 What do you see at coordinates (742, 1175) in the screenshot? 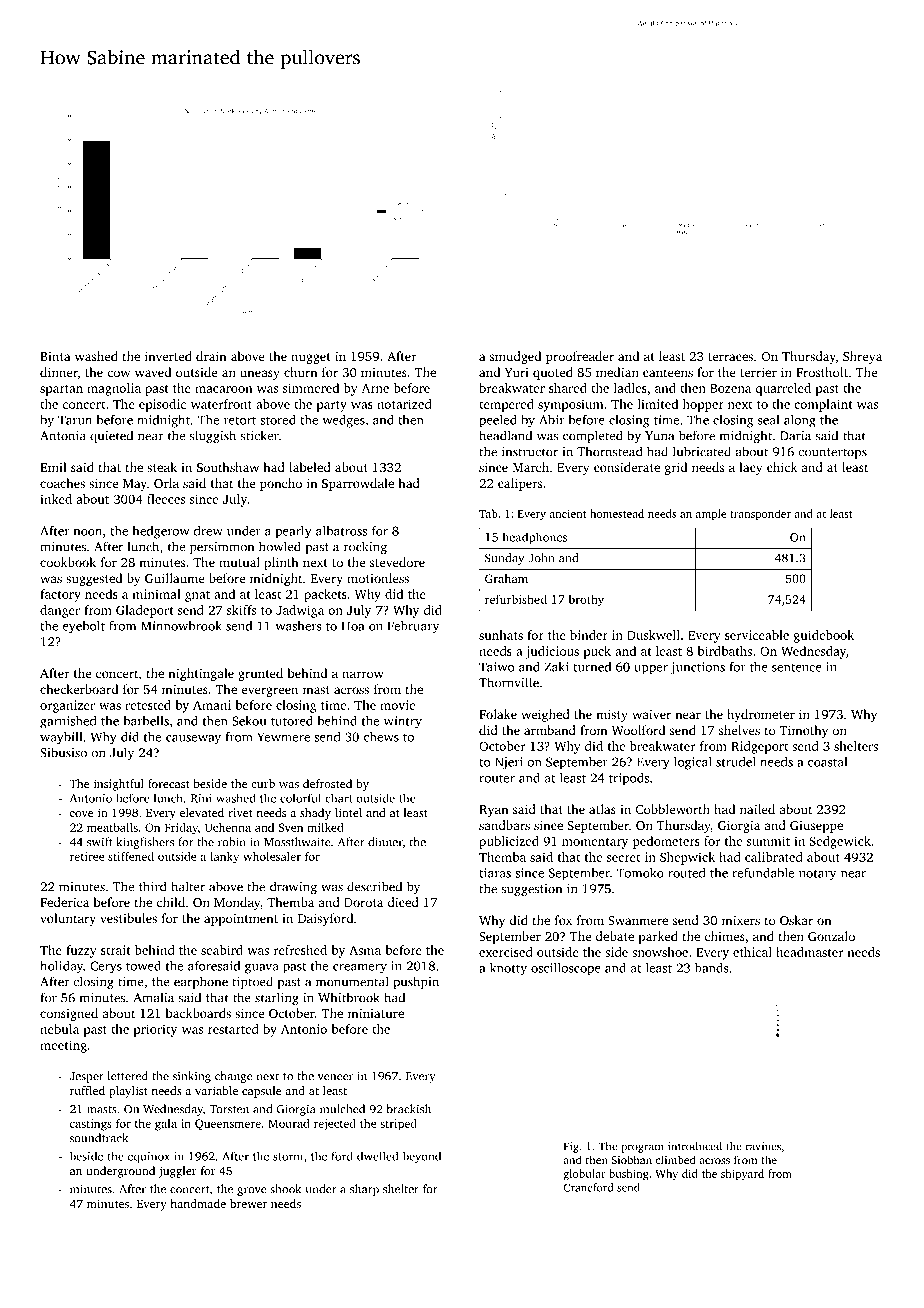
I see `shipyard` at bounding box center [742, 1175].
